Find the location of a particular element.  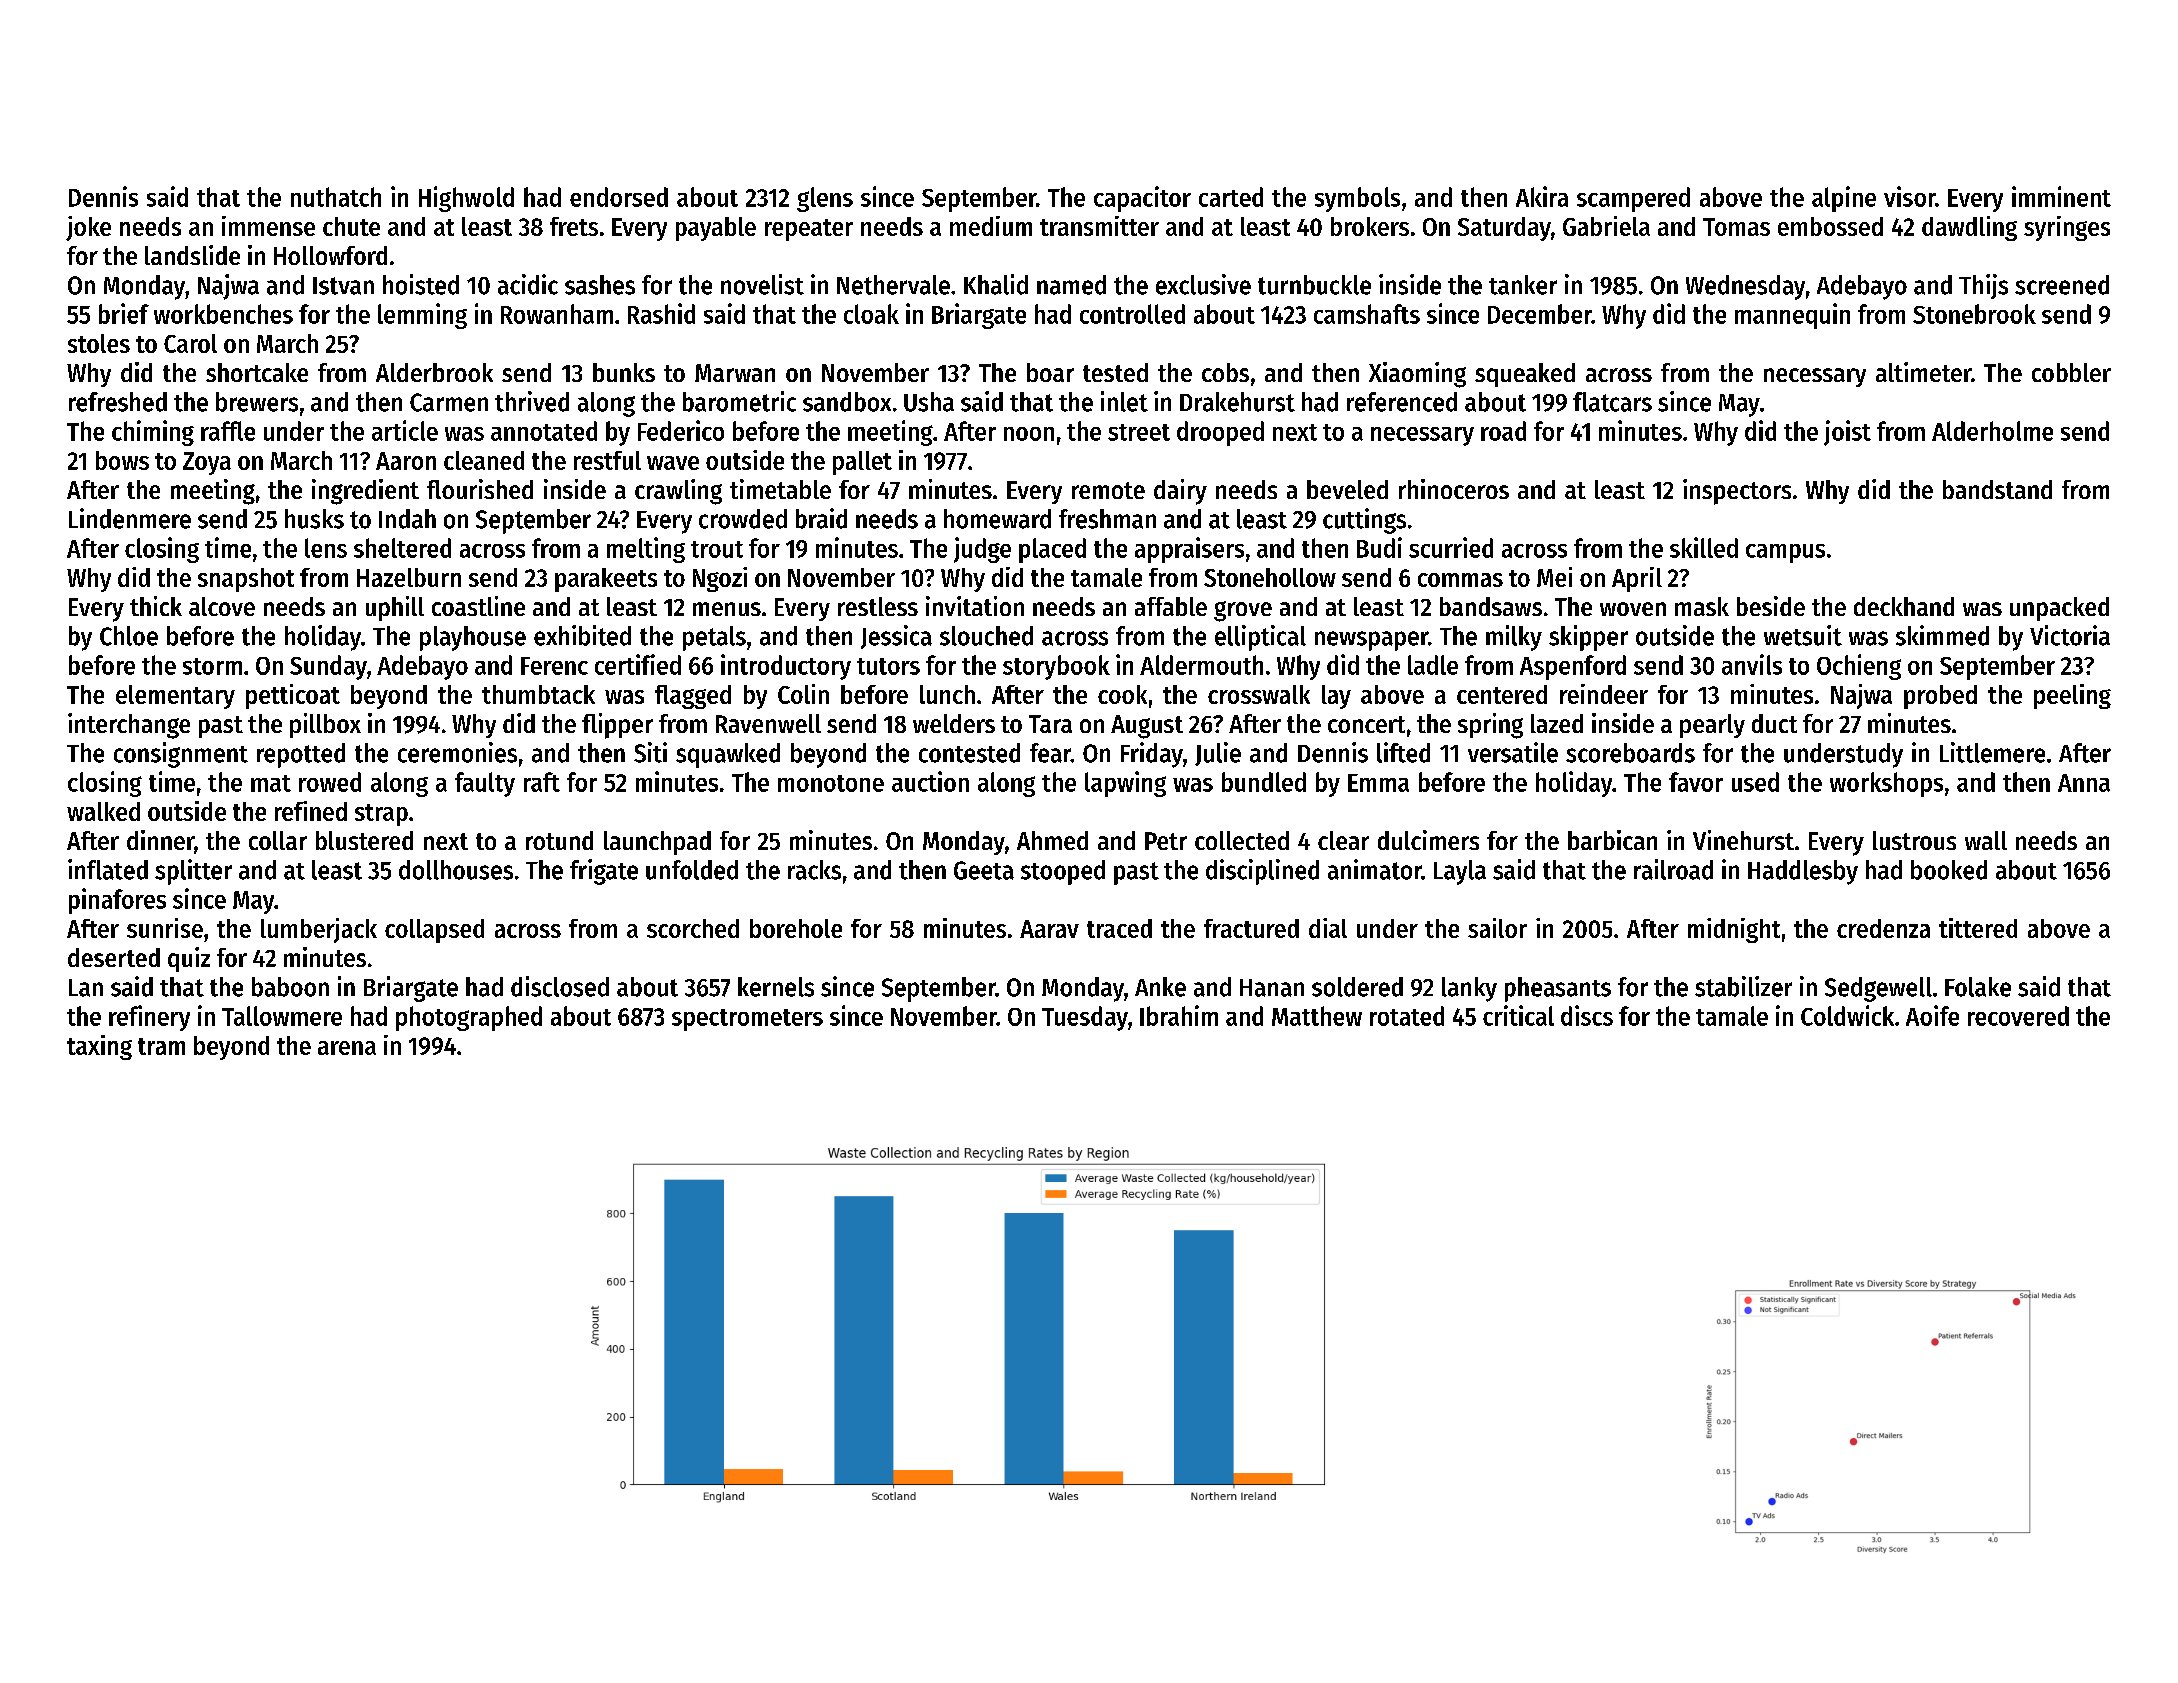

disclosed is located at coordinates (560, 986).
